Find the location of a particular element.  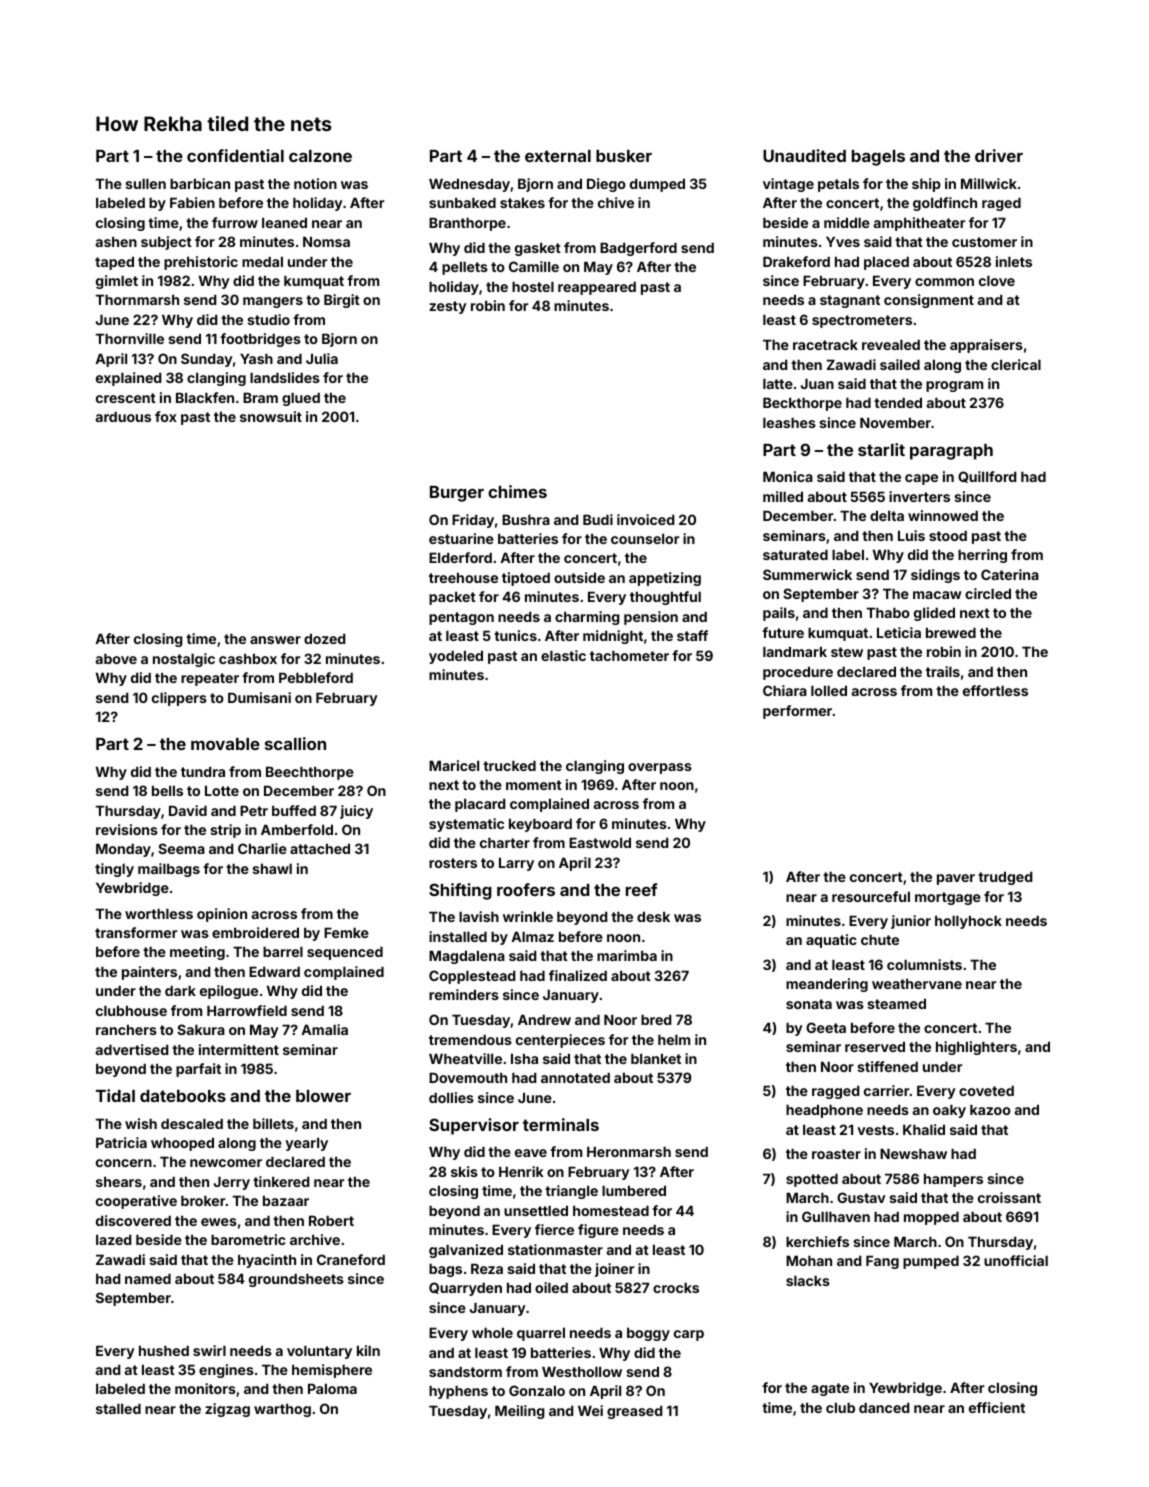

overpass is located at coordinates (660, 768).
